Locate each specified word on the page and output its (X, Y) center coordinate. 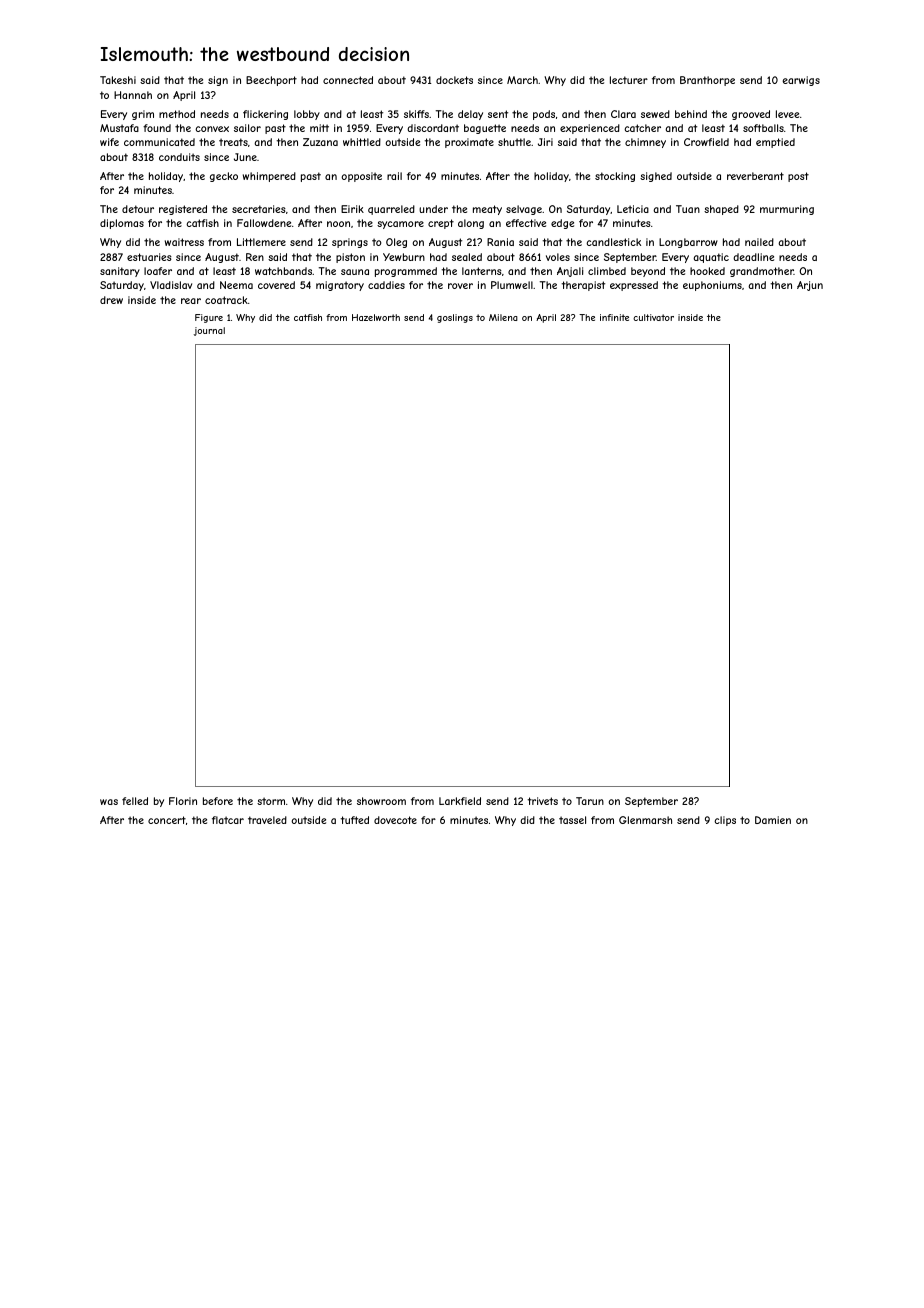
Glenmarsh (645, 820)
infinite (614, 317)
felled (135, 801)
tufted (354, 820)
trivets (542, 801)
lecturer (629, 80)
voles (558, 257)
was (109, 802)
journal (209, 331)
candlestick (613, 242)
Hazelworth (376, 317)
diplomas (122, 224)
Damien (773, 820)
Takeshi (118, 80)
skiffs (416, 114)
